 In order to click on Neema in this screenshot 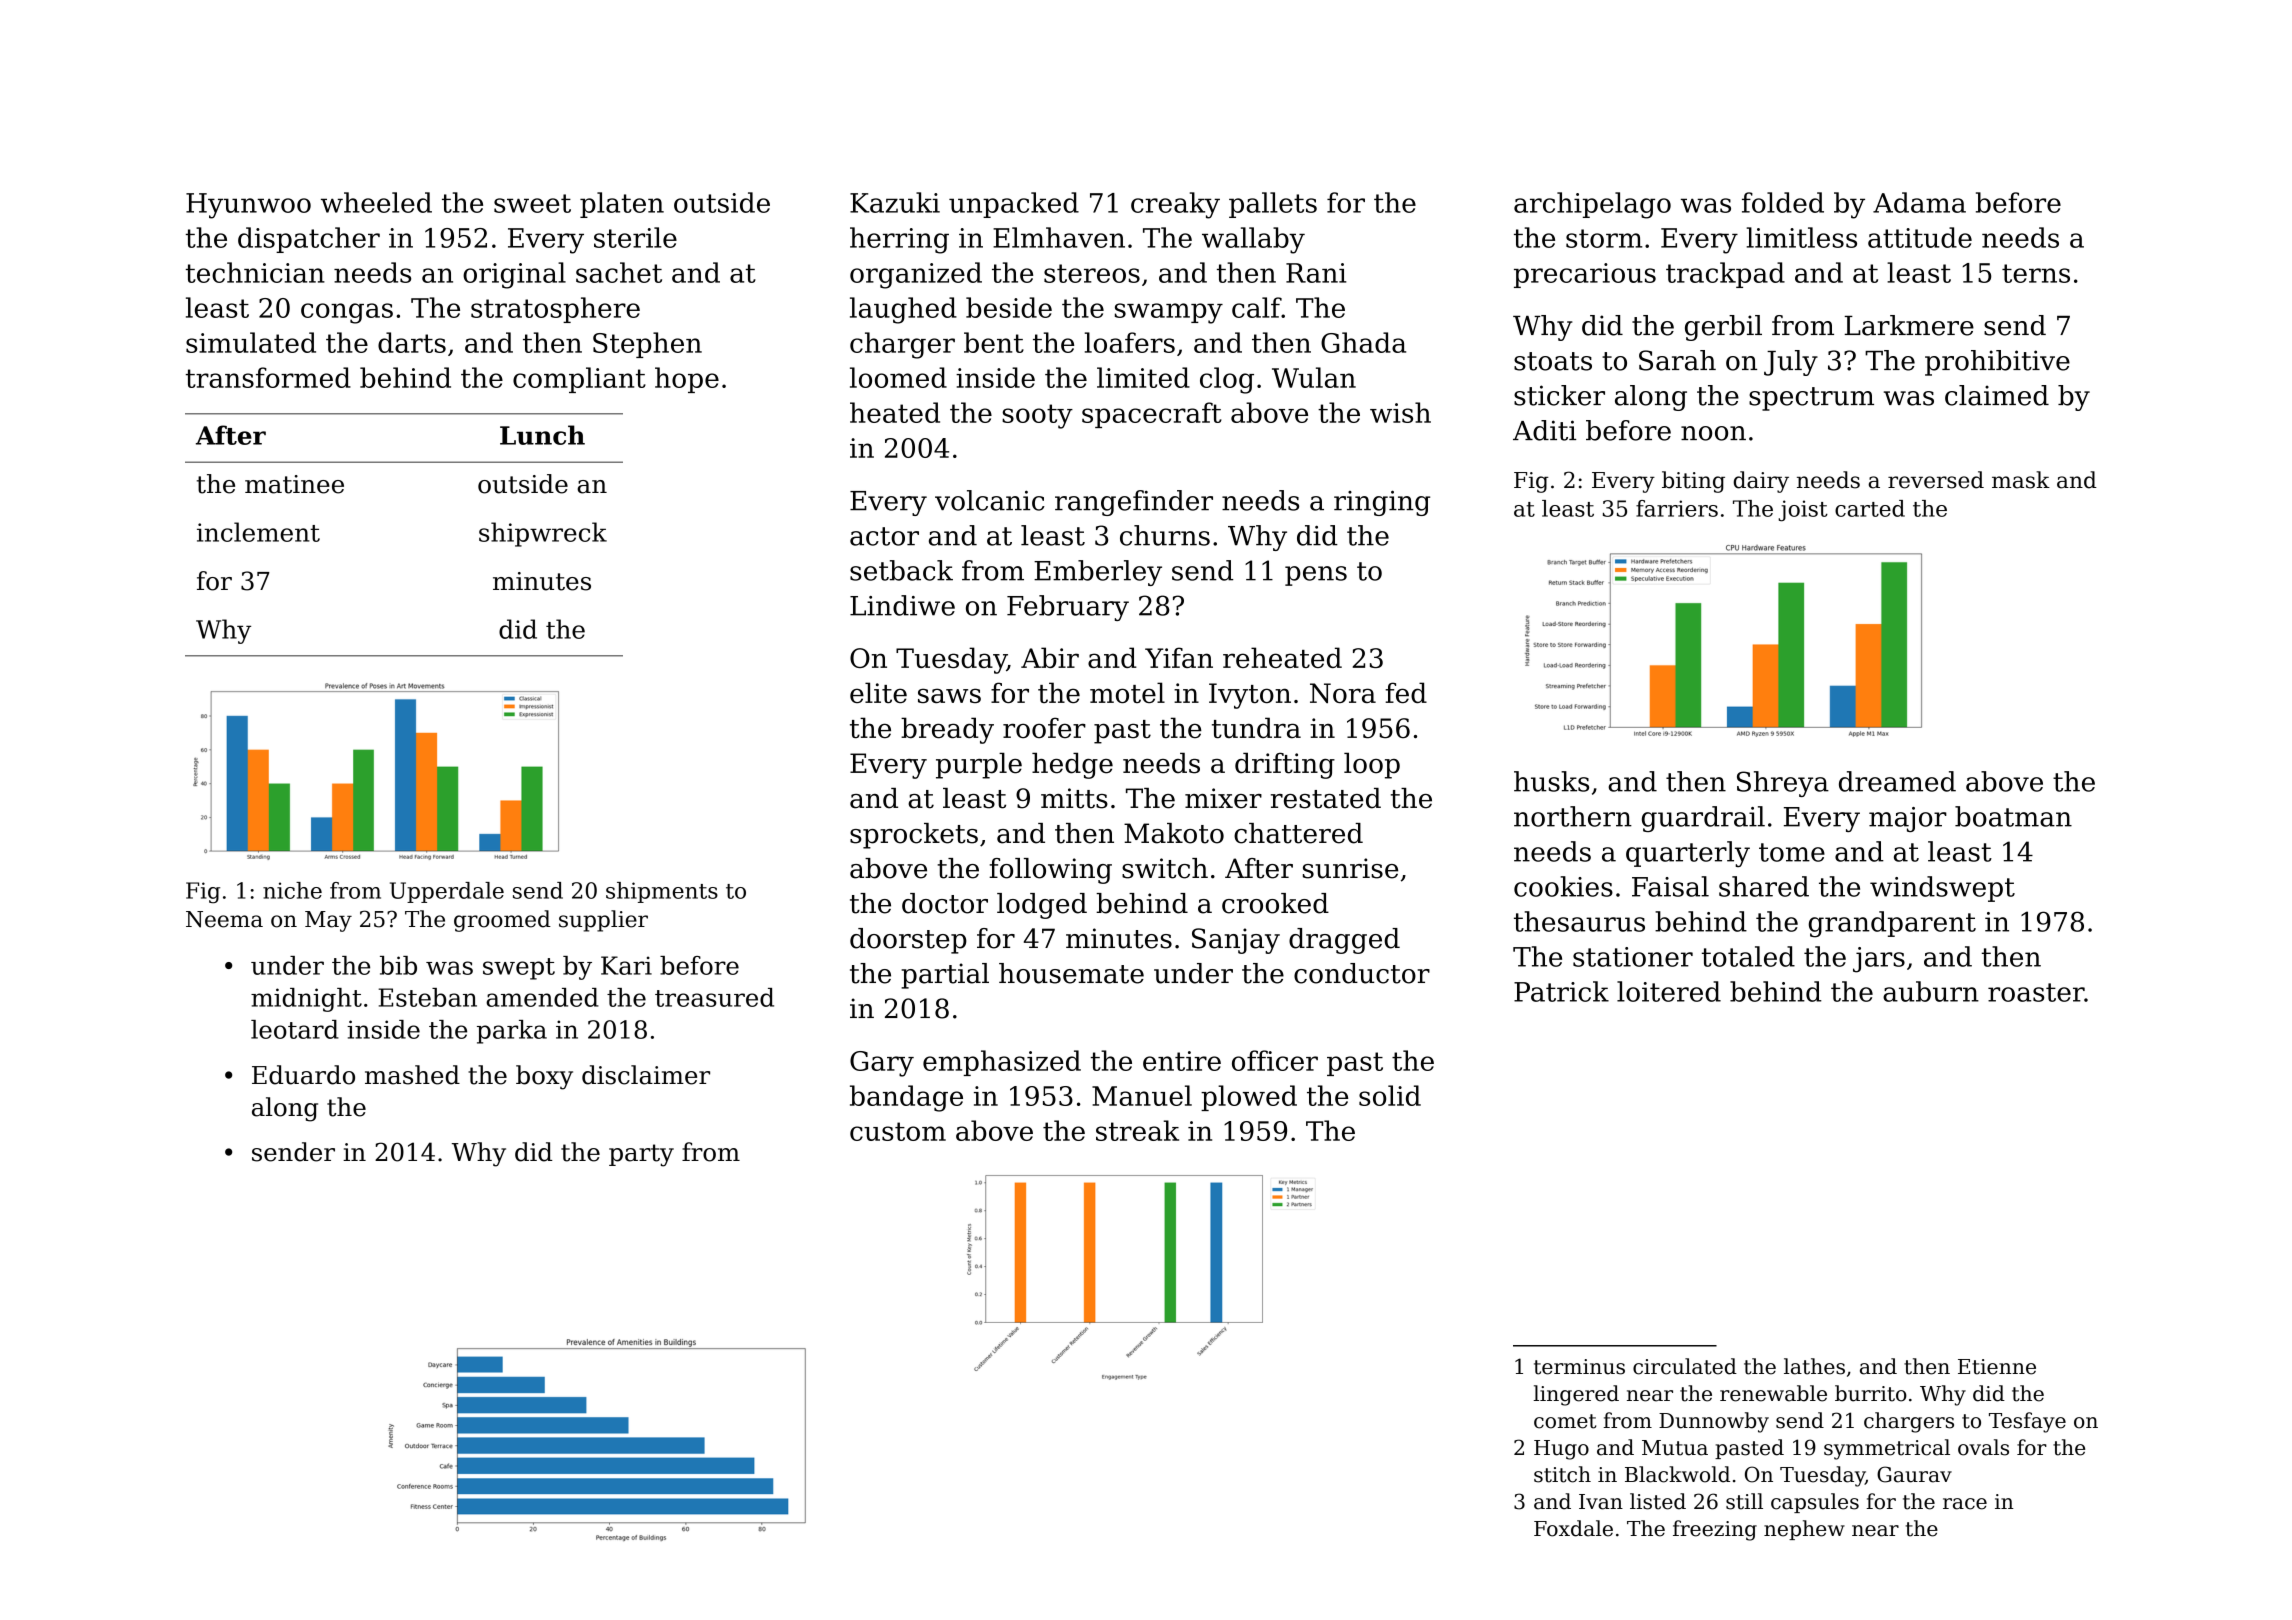, I will do `click(224, 919)`.
